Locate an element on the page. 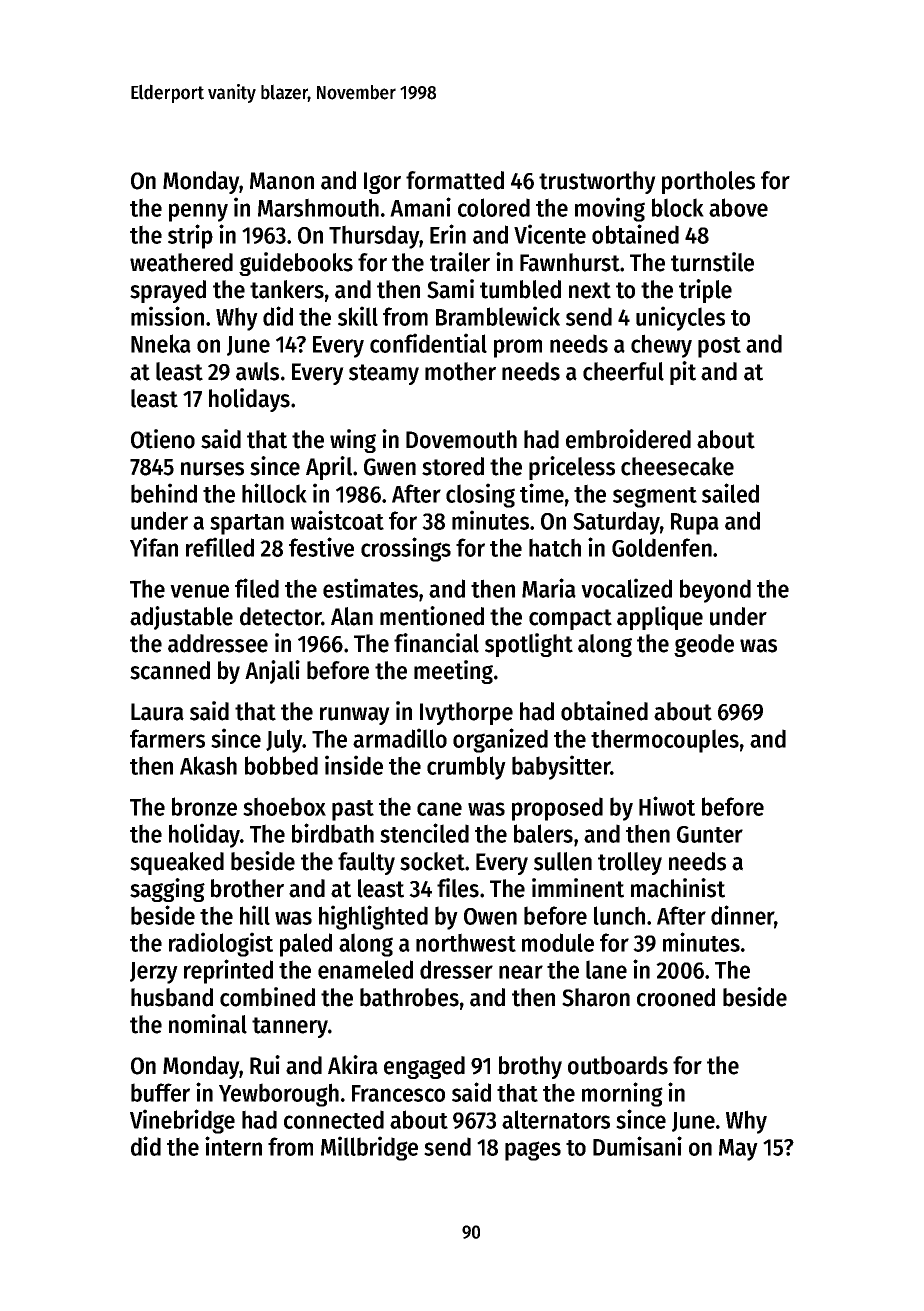 The width and height of the document is (924, 1311). cheerful is located at coordinates (623, 371).
